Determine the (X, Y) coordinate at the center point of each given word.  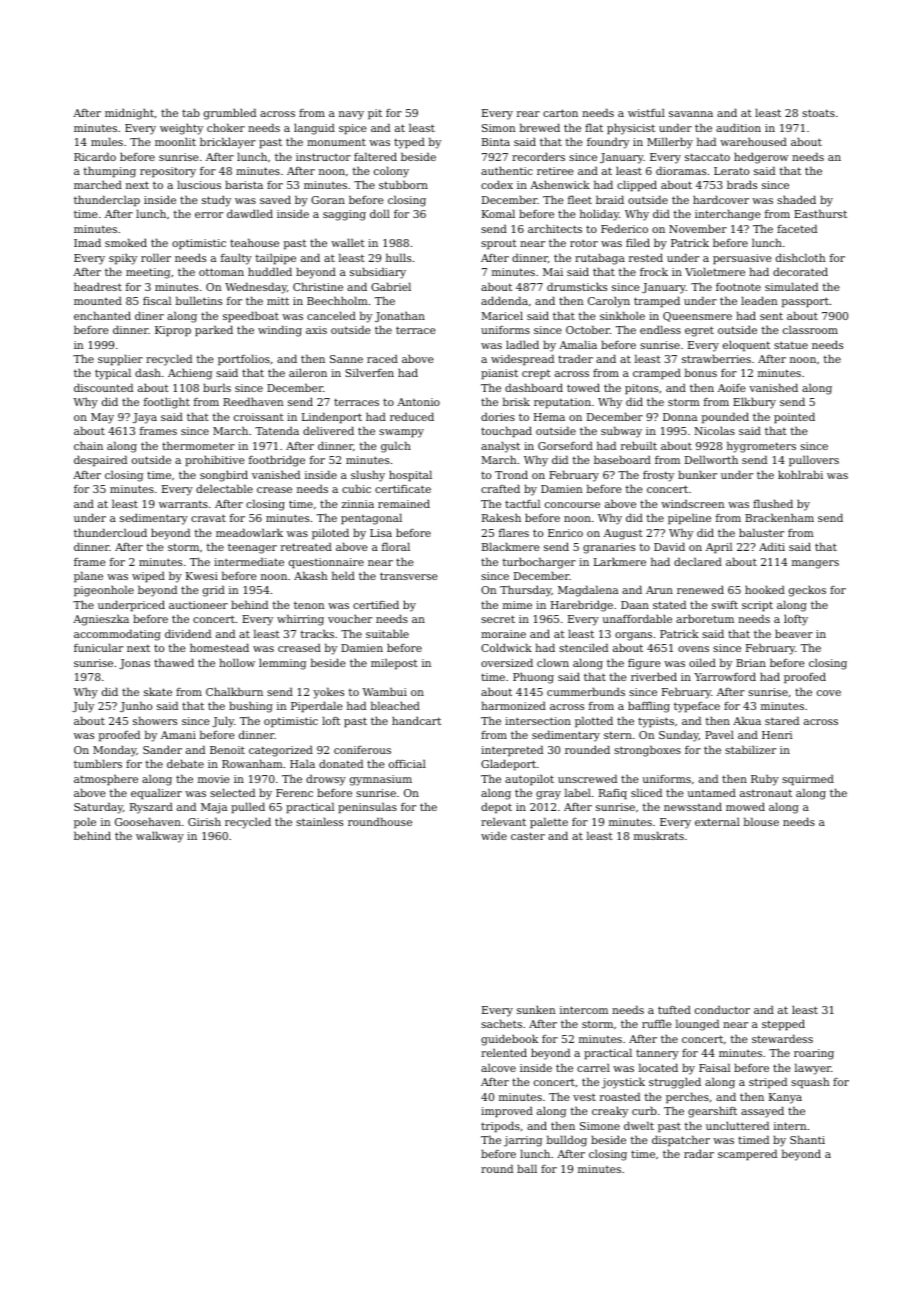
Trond (511, 474)
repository (168, 172)
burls (217, 387)
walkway (160, 837)
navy (351, 115)
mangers (815, 564)
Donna (680, 417)
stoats (818, 113)
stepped (783, 1025)
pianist (499, 374)
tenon (309, 605)
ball (527, 1168)
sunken (536, 1009)
